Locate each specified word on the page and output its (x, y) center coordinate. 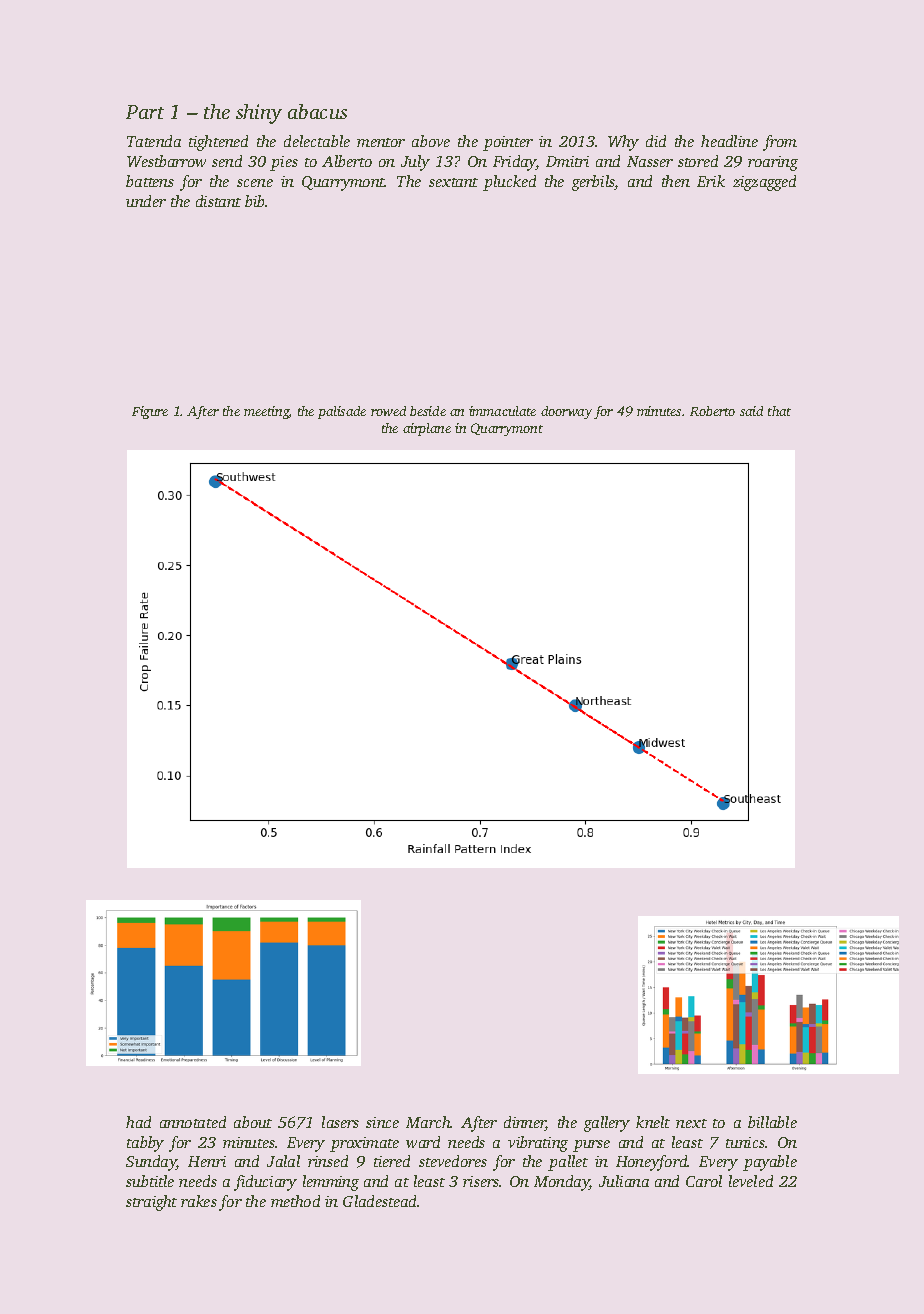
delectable (317, 141)
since (382, 1122)
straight (151, 1203)
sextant (453, 182)
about (253, 1122)
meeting (266, 412)
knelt (653, 1122)
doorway (566, 412)
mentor (381, 142)
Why (623, 143)
